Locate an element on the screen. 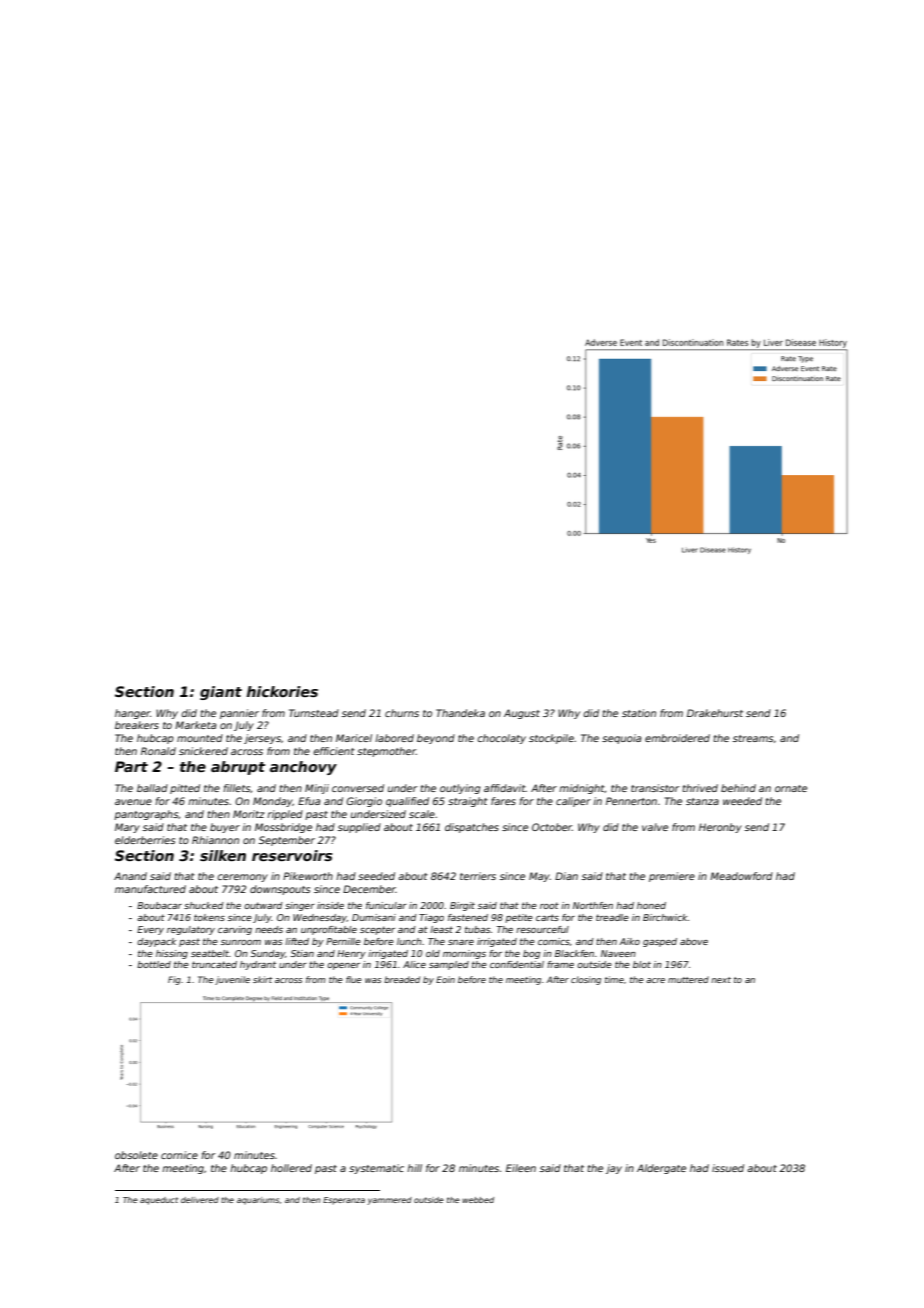 The image size is (924, 1308). hickories is located at coordinates (282, 691).
